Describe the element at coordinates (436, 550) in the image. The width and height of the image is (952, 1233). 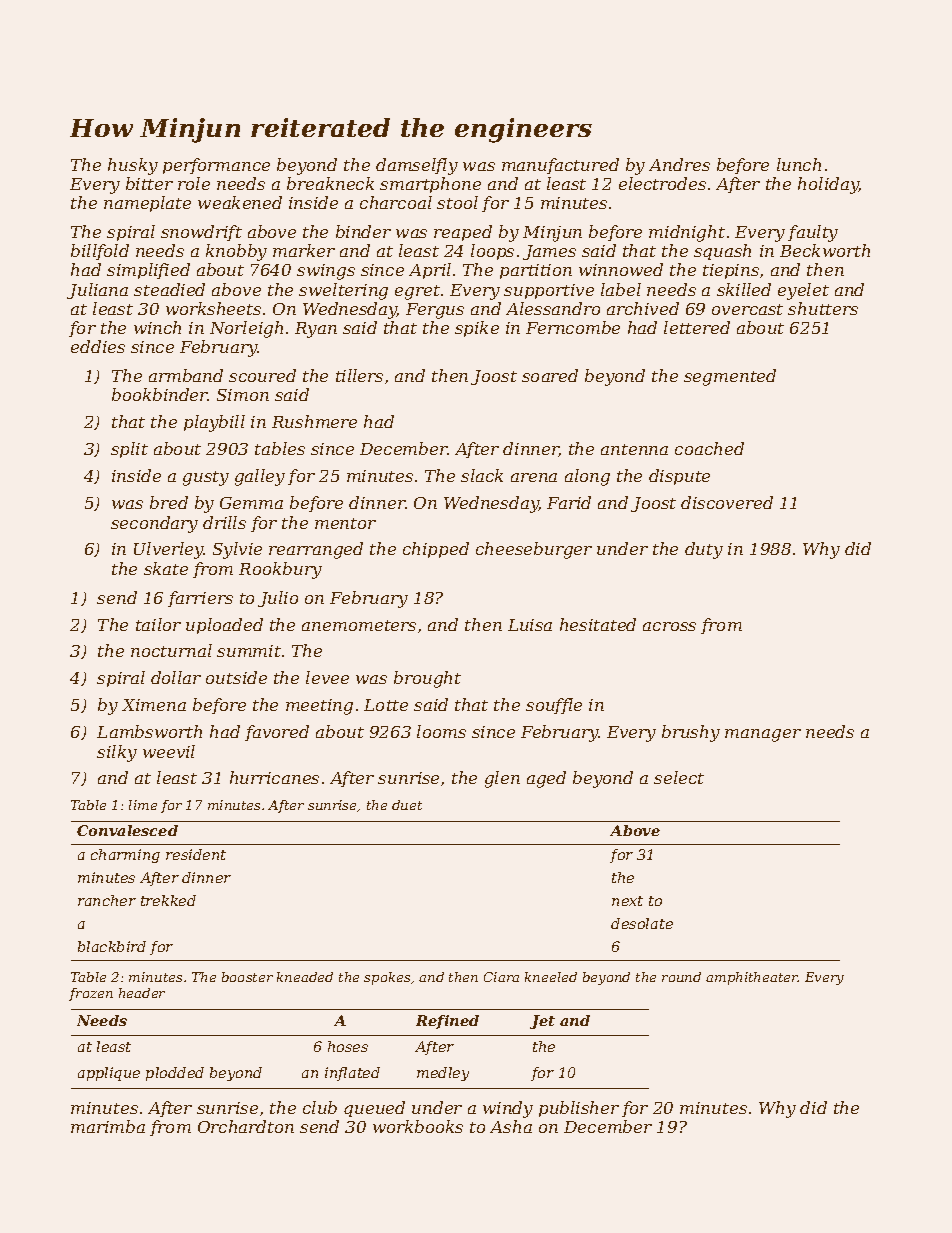
I see `chipped` at that location.
